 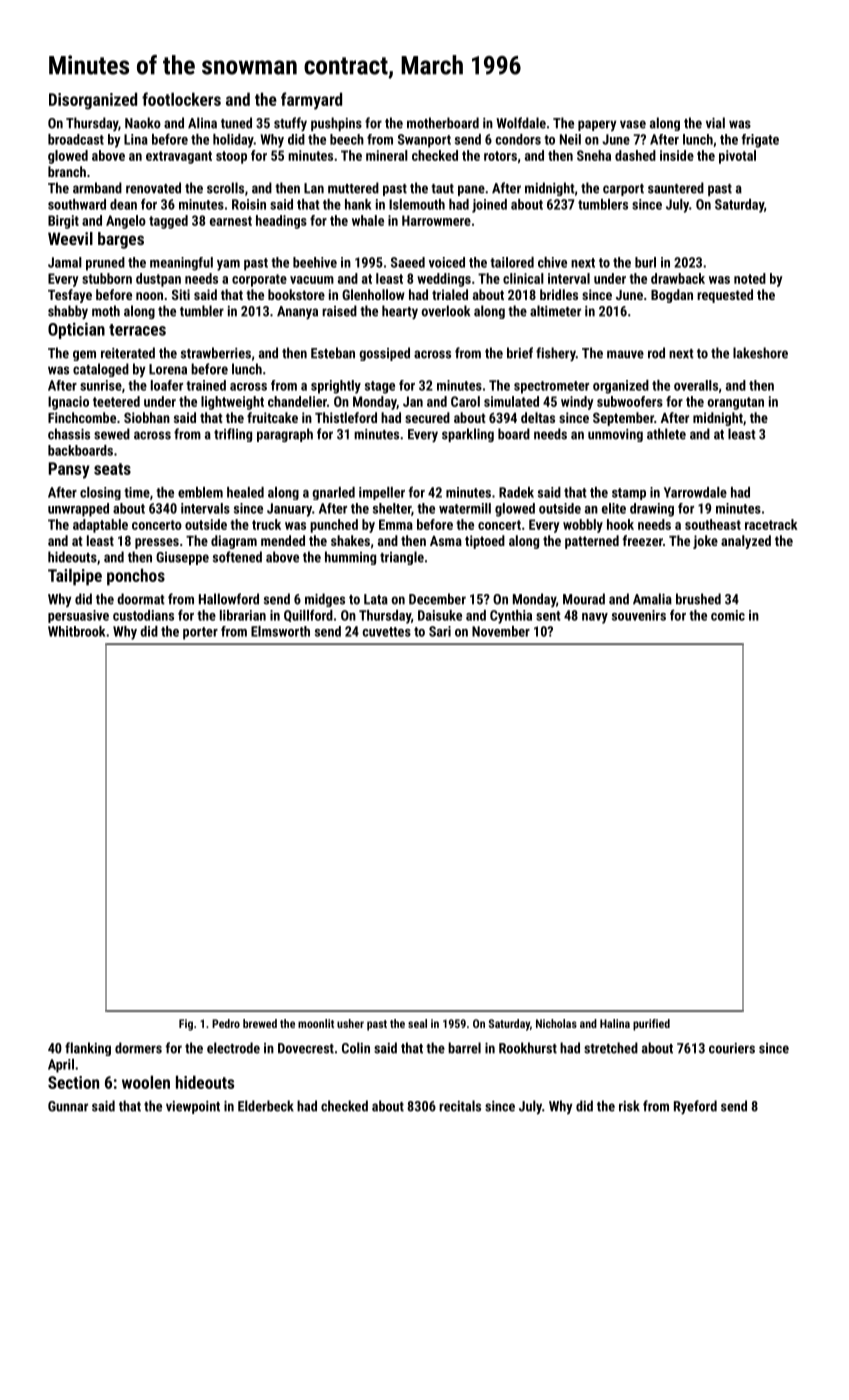 I want to click on vial, so click(x=715, y=123).
